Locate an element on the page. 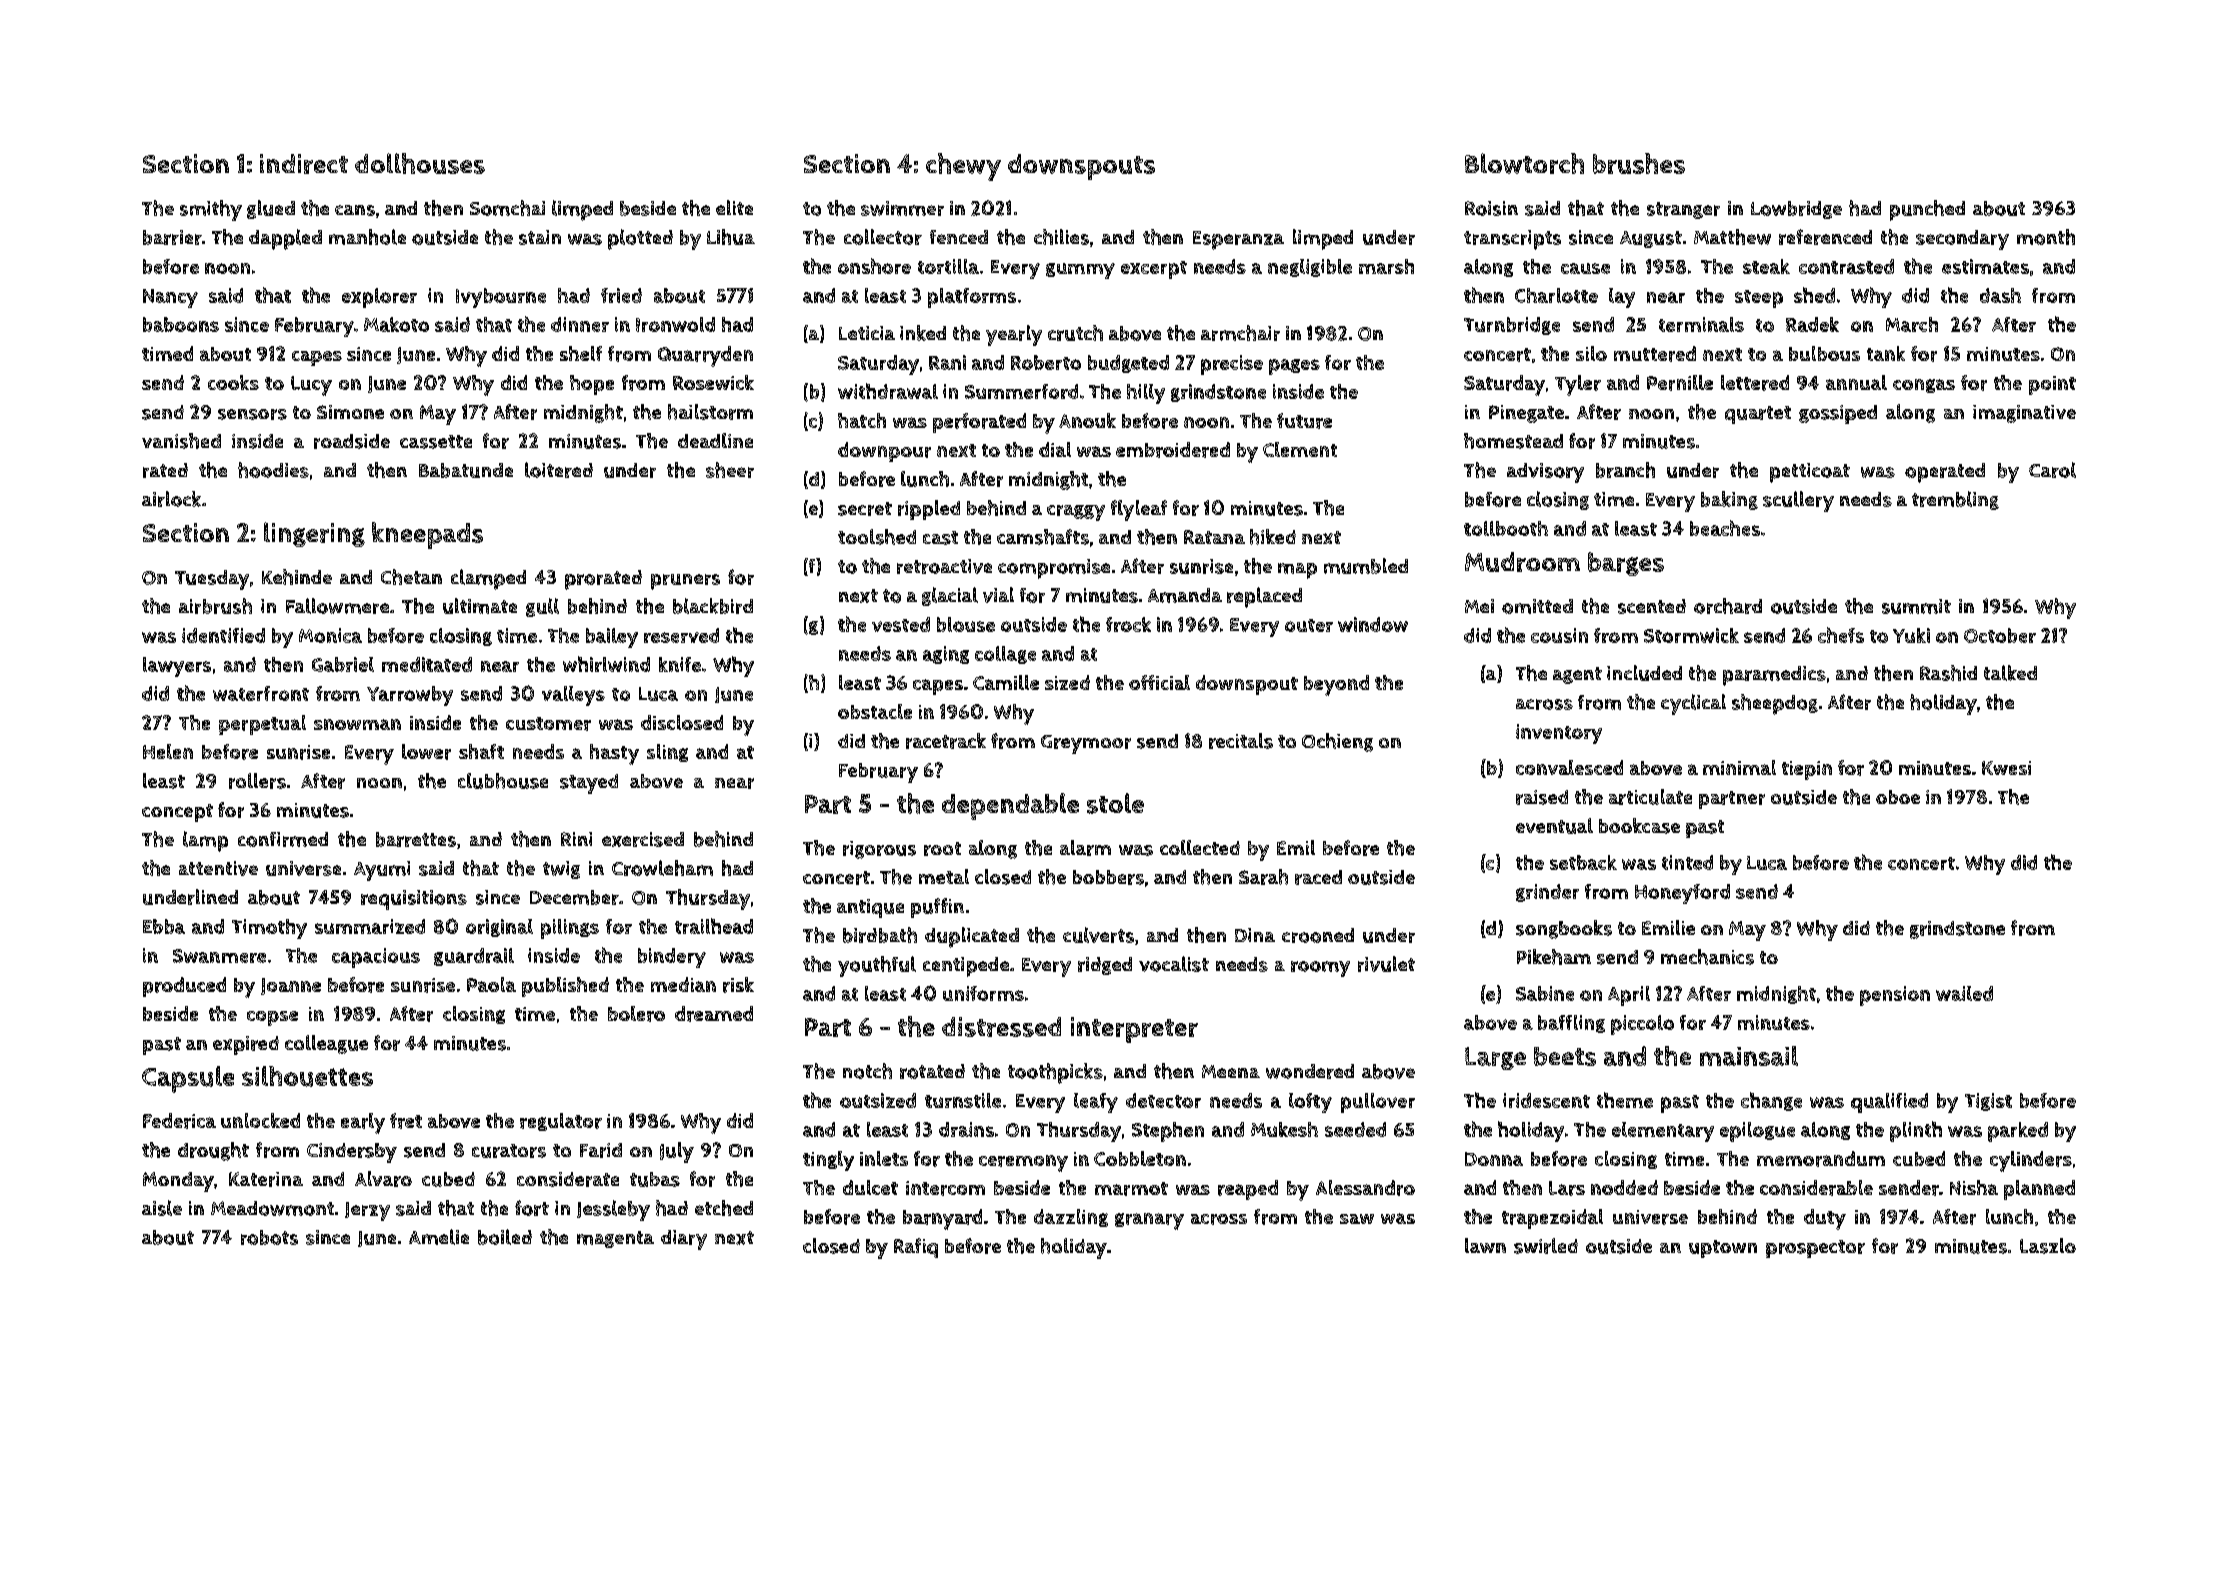 This document has width=2218, height=1569. Helen is located at coordinates (168, 751).
